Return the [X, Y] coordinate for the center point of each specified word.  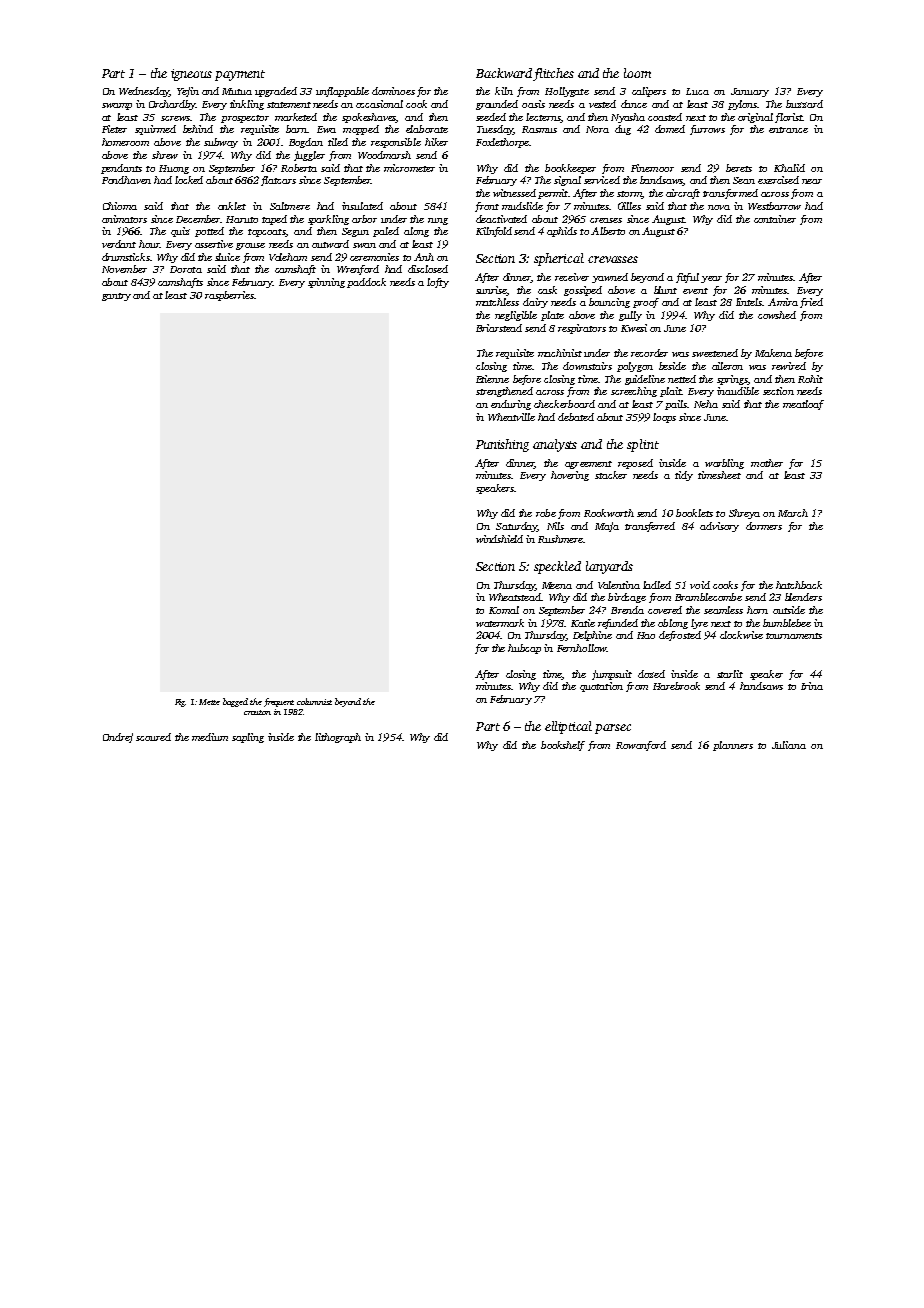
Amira [783, 302]
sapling [248, 738]
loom [637, 73]
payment [240, 75]
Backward [504, 73]
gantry [116, 297]
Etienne [492, 379]
